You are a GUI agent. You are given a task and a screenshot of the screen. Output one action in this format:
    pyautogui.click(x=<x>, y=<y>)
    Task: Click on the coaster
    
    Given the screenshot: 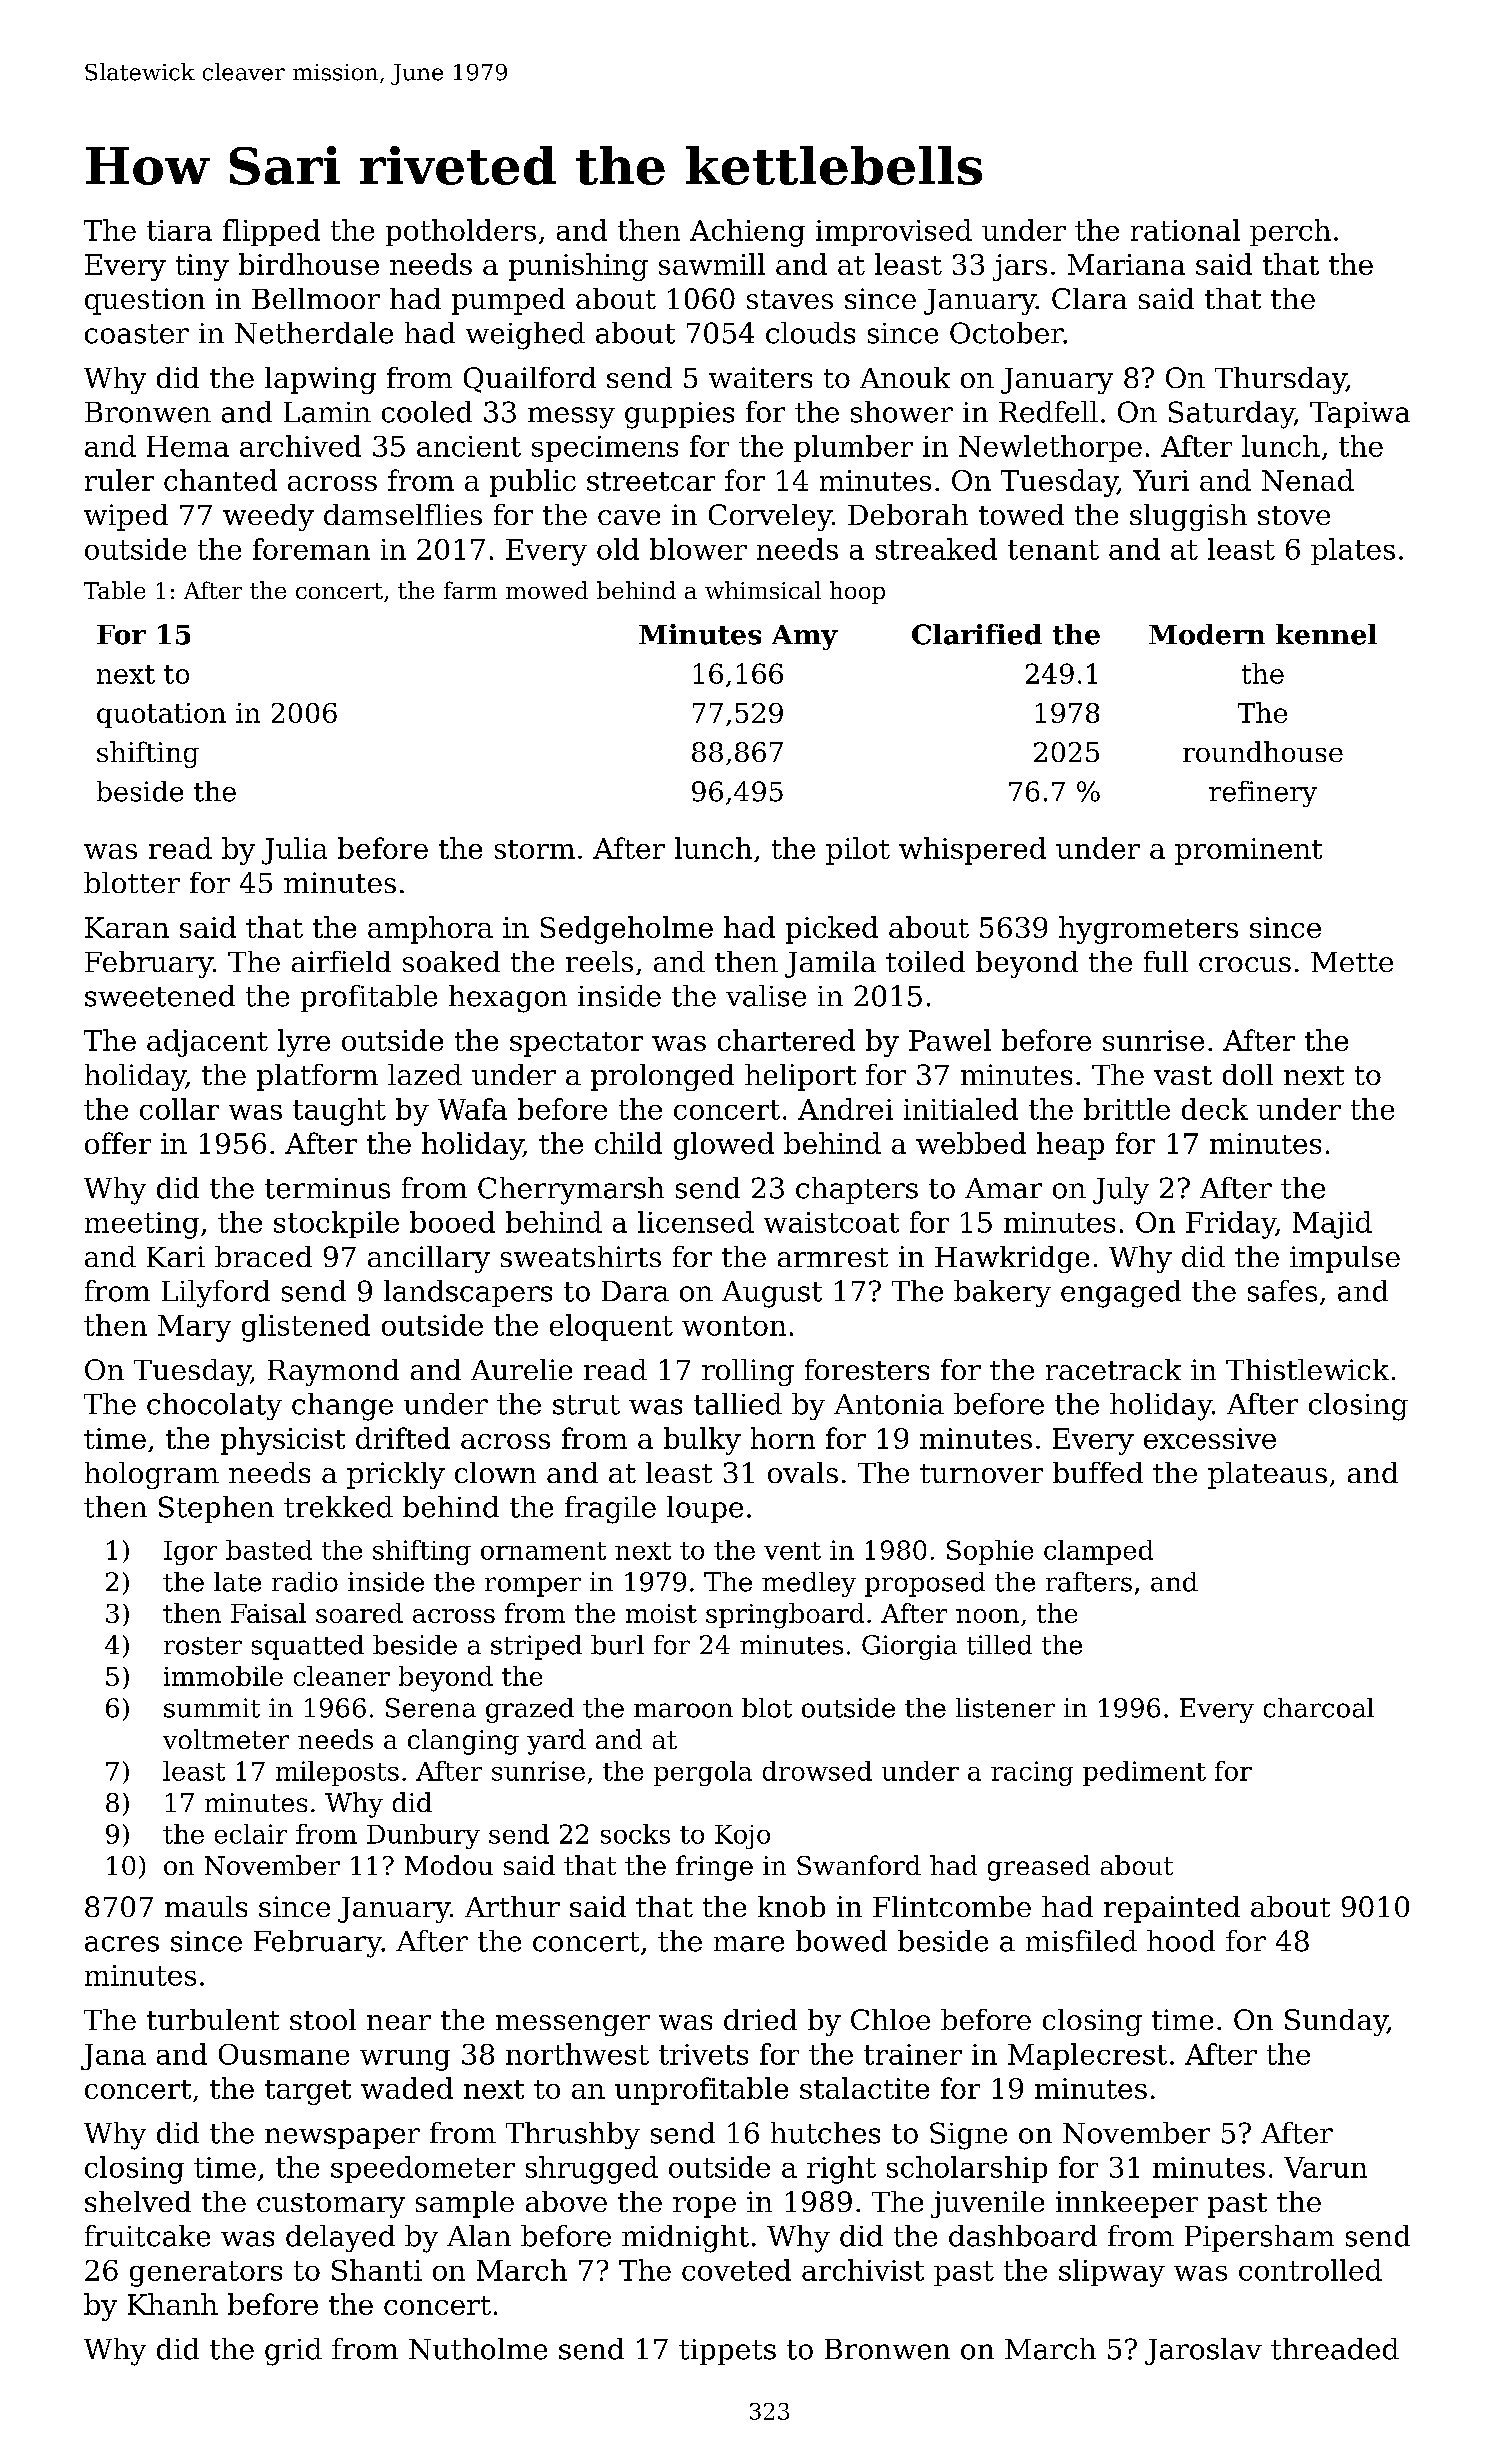 What is the action you would take?
    pyautogui.click(x=137, y=334)
